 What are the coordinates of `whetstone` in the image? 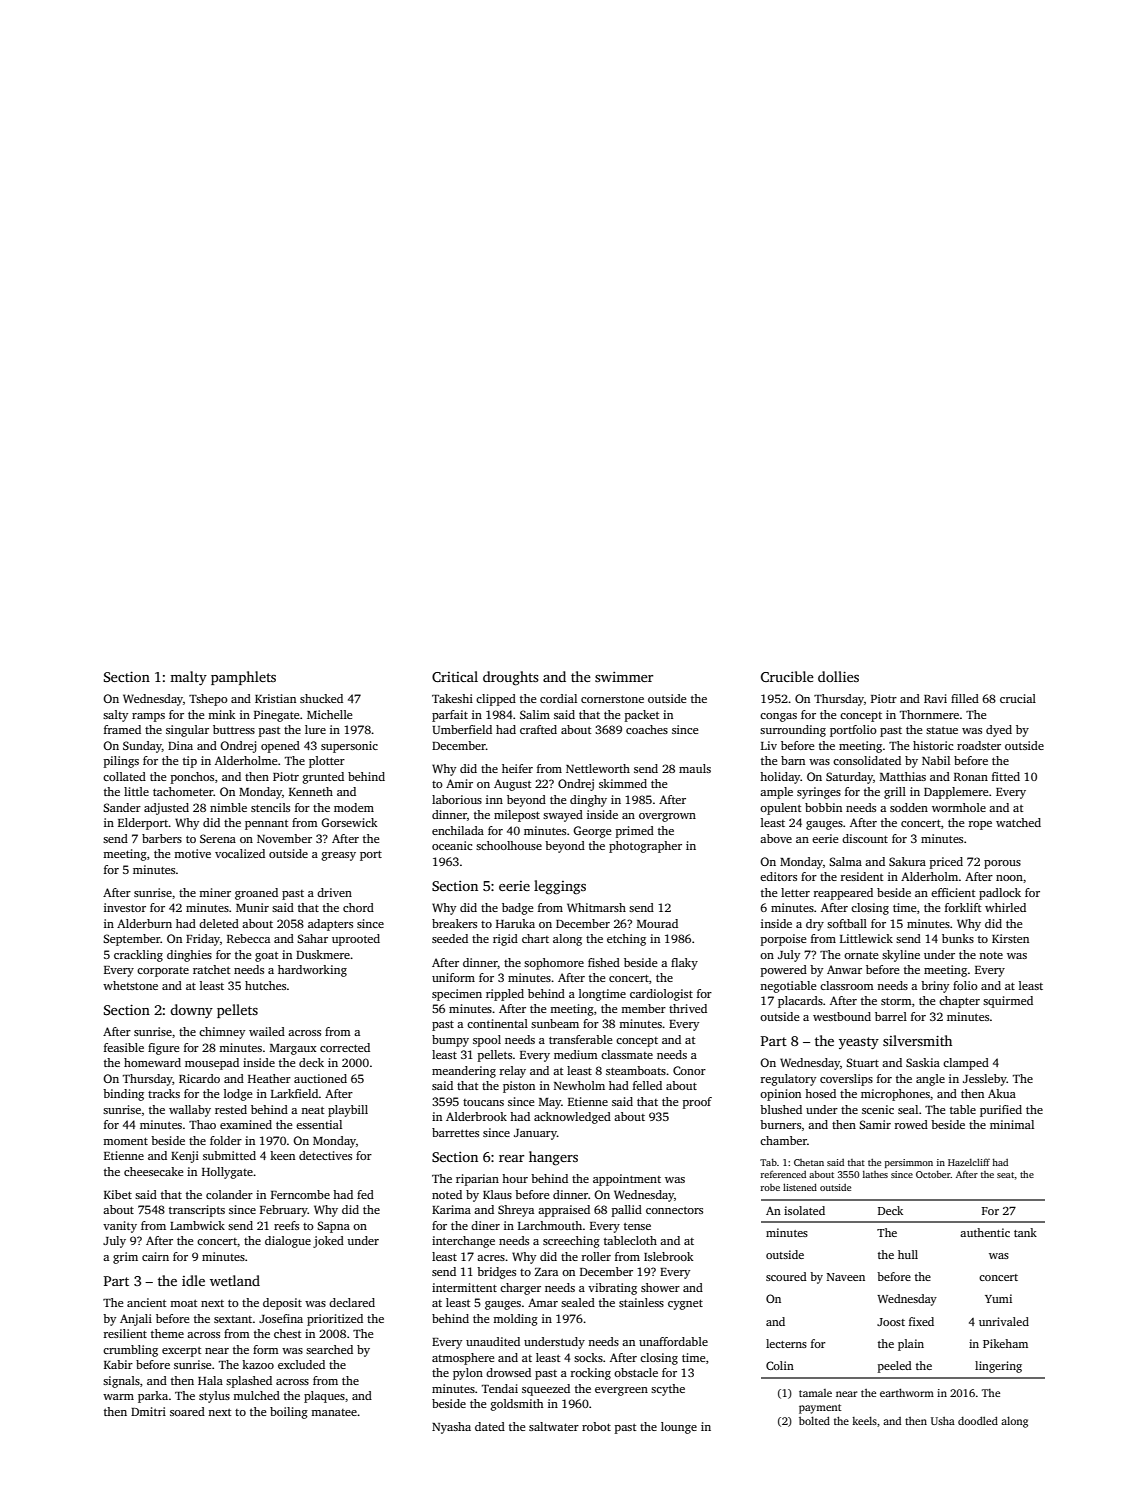 It's located at (130, 985).
